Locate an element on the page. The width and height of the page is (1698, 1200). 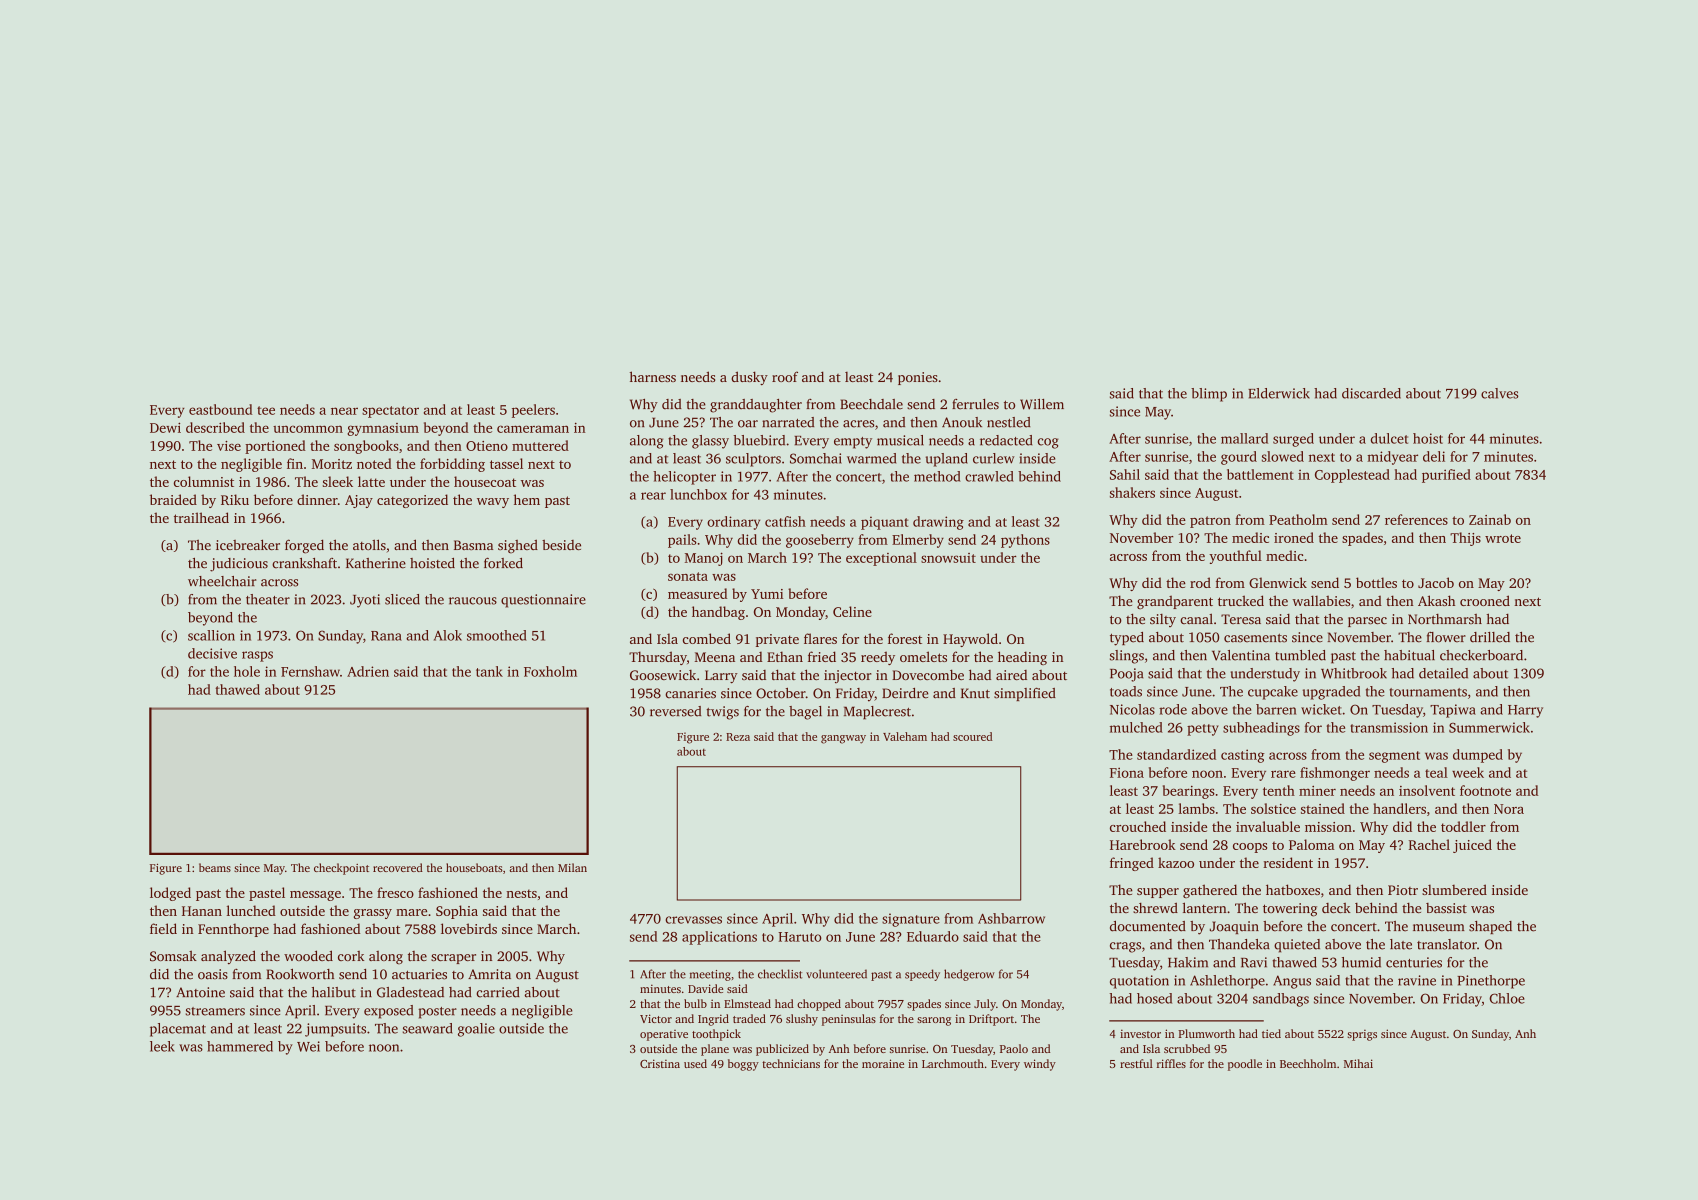
crooned is located at coordinates (1485, 600).
